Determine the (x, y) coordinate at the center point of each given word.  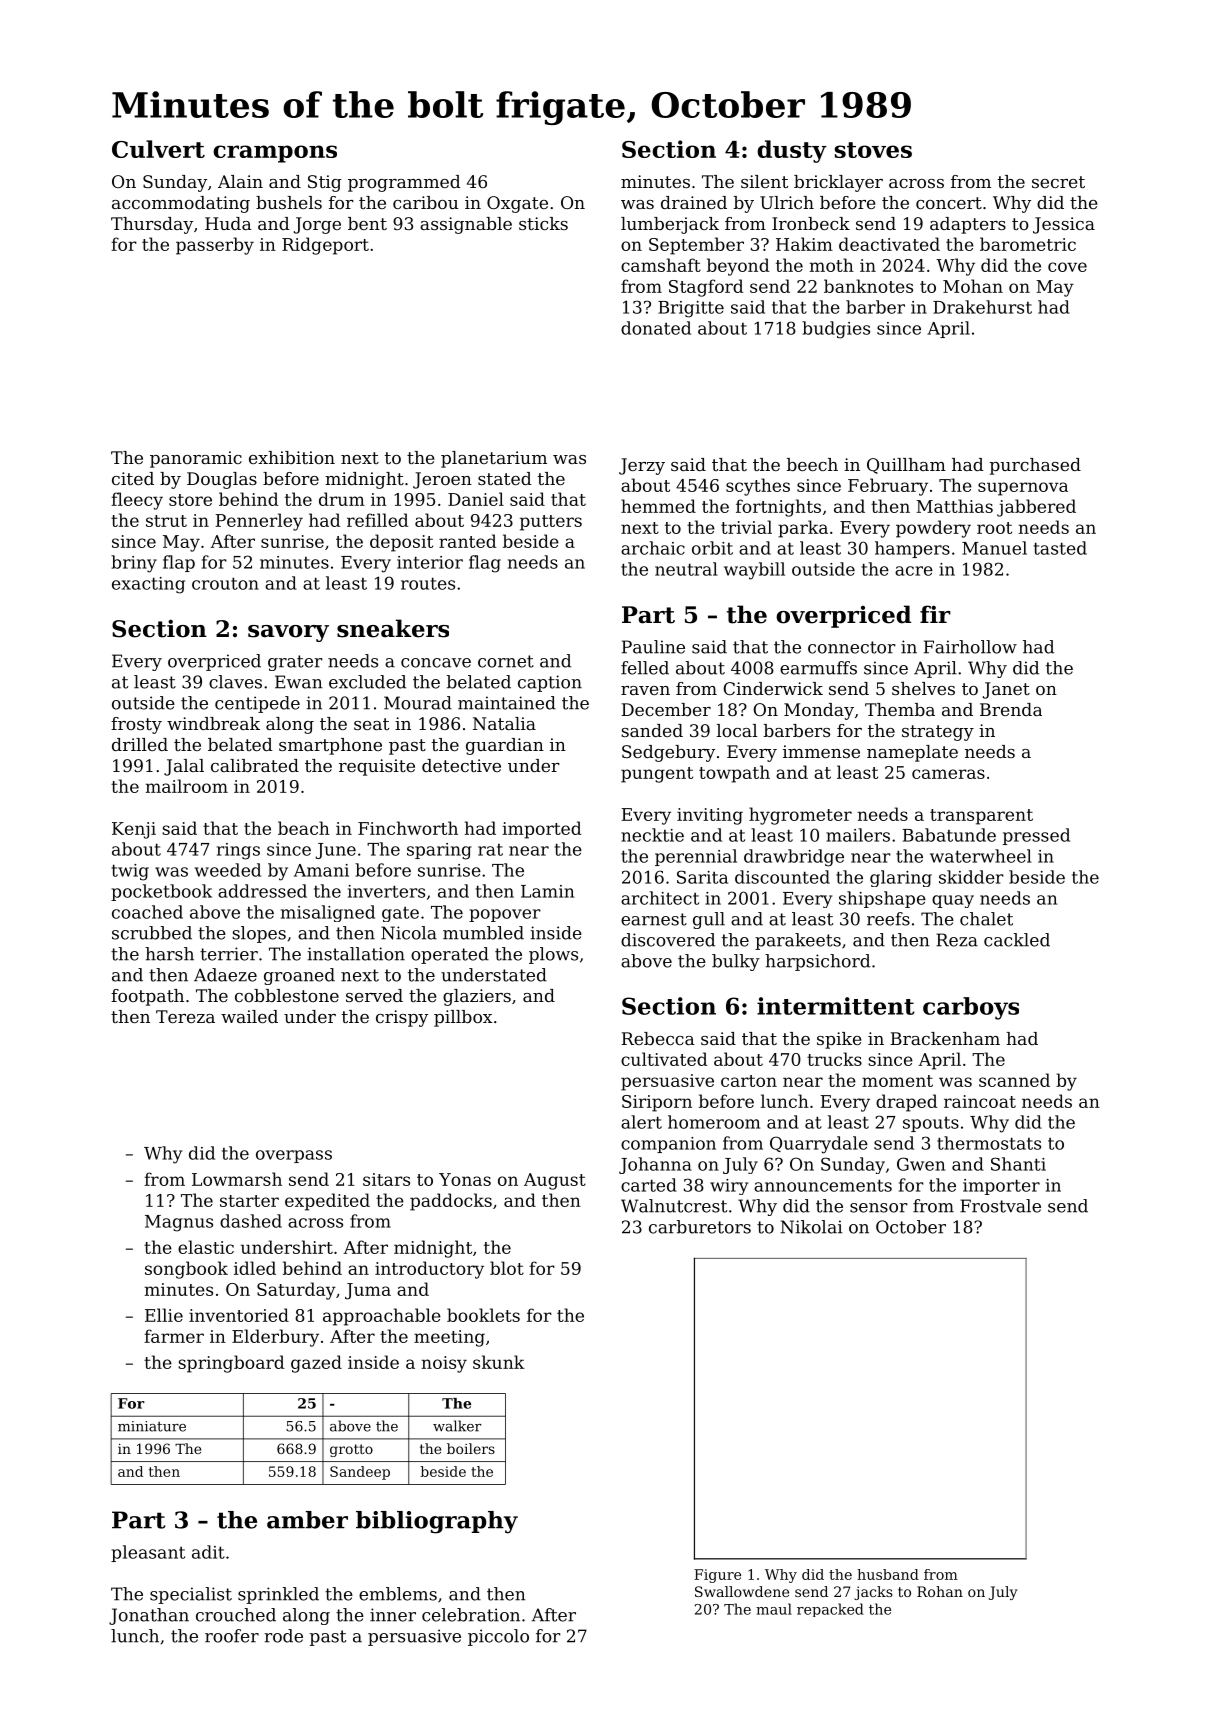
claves (235, 682)
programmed (404, 183)
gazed (316, 1364)
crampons (275, 154)
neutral (686, 569)
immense (821, 751)
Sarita (702, 877)
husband (888, 1574)
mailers (858, 835)
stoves (873, 150)
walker (457, 1426)
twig (130, 872)
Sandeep (360, 1473)
